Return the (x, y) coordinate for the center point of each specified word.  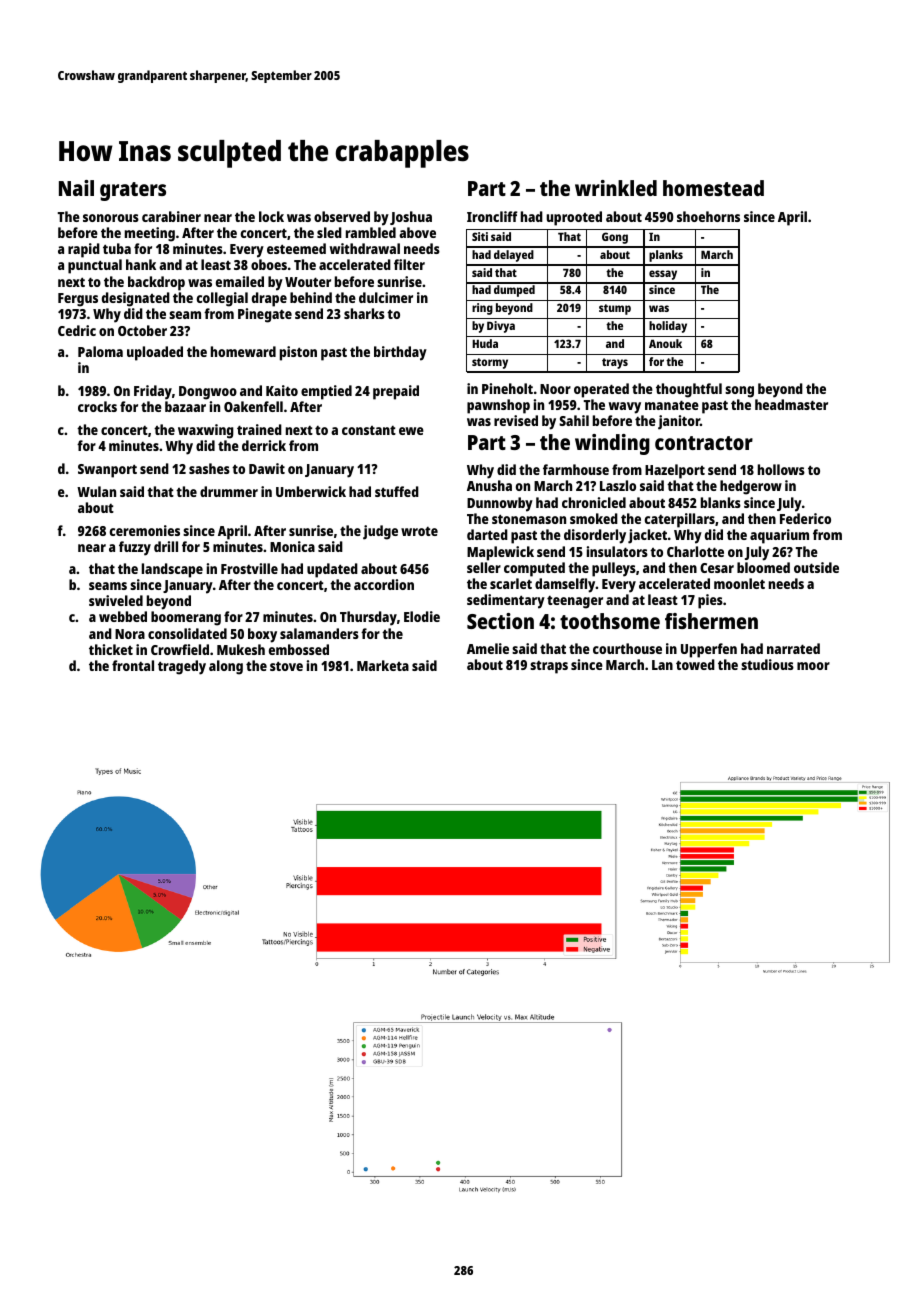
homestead (713, 188)
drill (166, 546)
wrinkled (616, 188)
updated (332, 570)
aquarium (779, 536)
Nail (76, 188)
